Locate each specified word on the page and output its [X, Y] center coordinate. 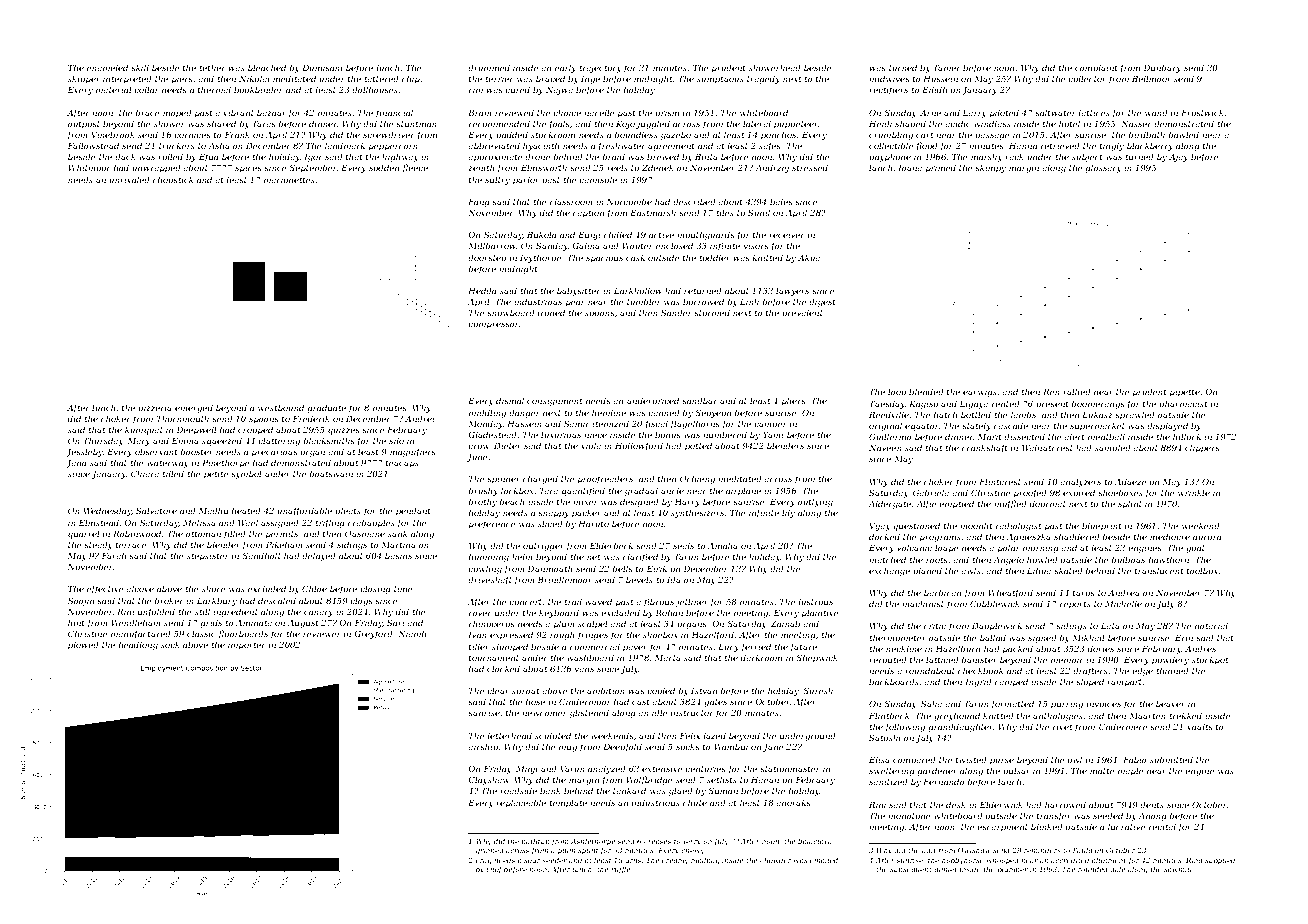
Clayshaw [489, 780]
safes [769, 146]
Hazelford [713, 635]
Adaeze [1131, 481]
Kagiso [923, 405]
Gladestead [492, 434]
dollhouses [375, 89]
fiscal [656, 424]
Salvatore [156, 510]
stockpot [1210, 660]
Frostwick [1202, 112]
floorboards [243, 634]
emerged [194, 408]
